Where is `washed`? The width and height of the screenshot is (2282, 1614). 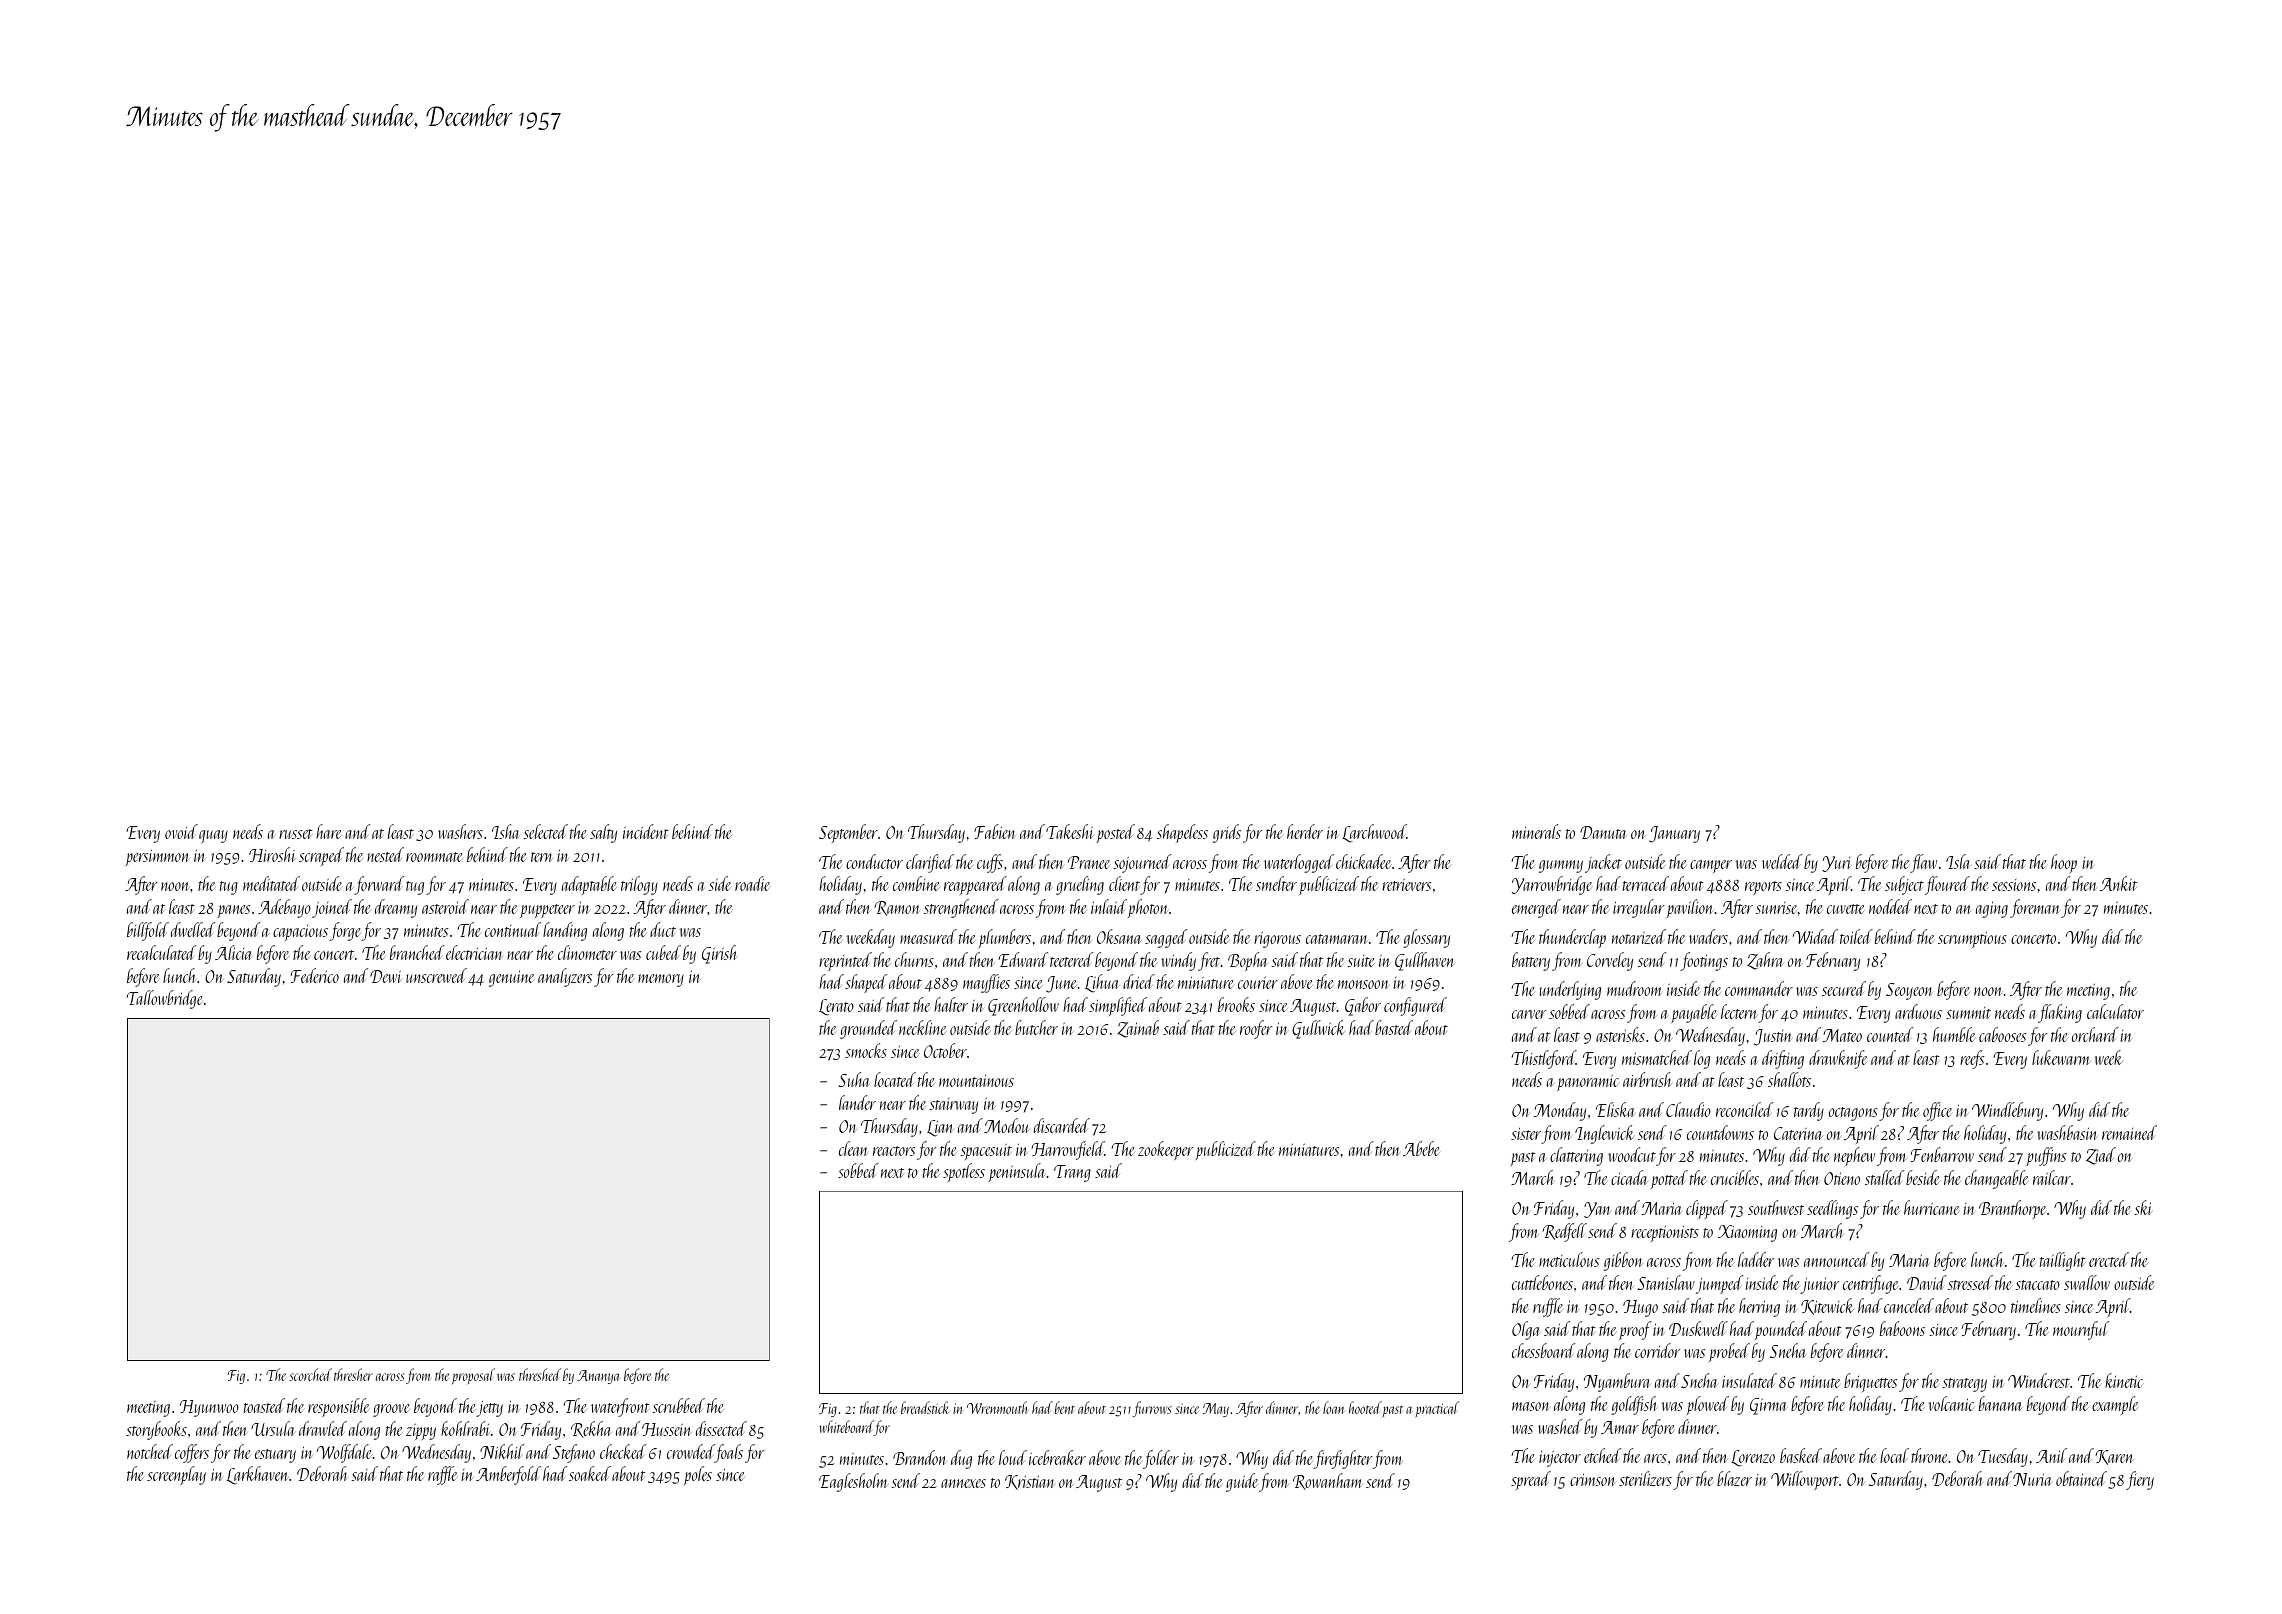 washed is located at coordinates (1560, 1426).
